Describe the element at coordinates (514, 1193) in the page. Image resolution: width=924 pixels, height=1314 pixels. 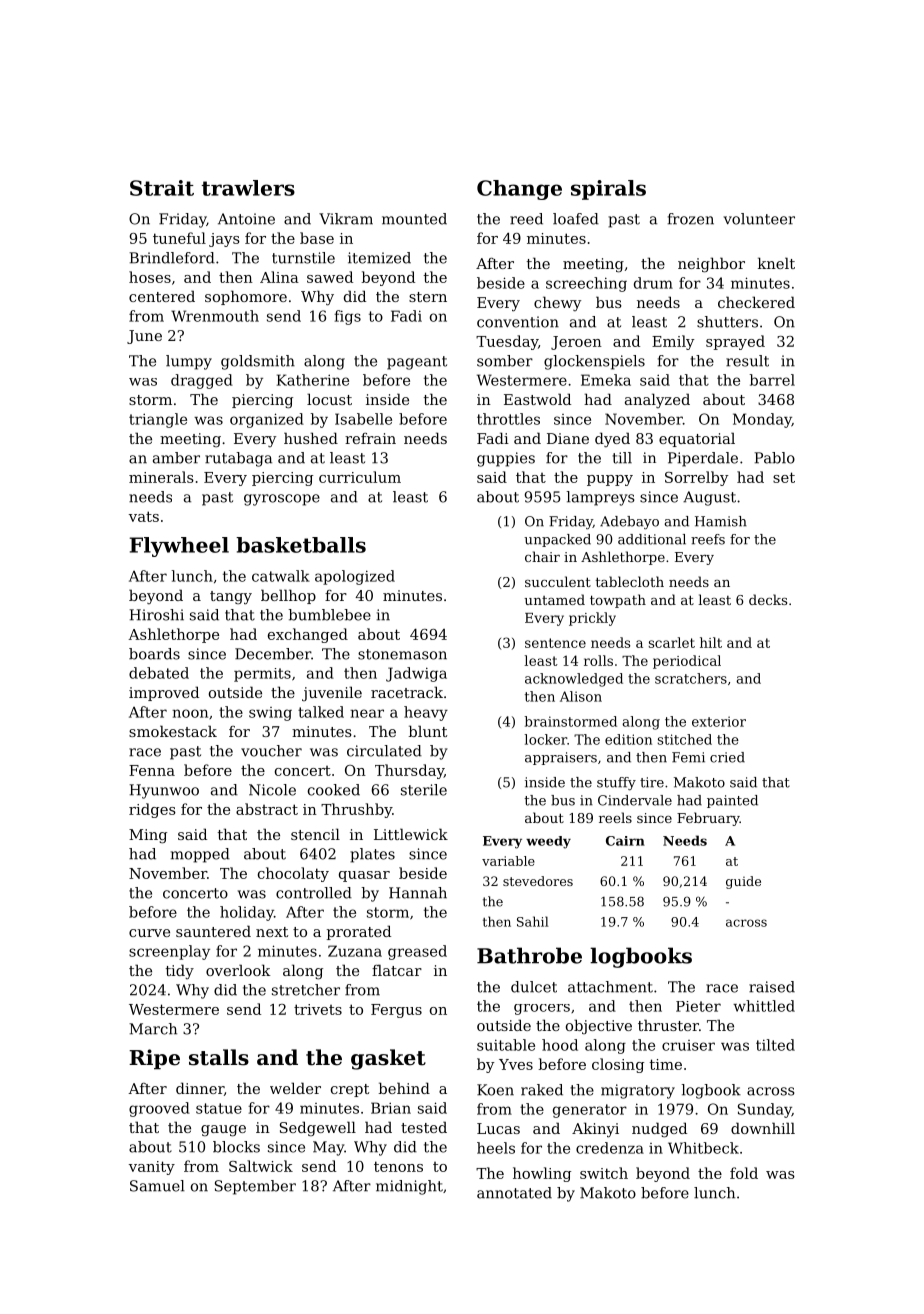
I see `annotated` at that location.
